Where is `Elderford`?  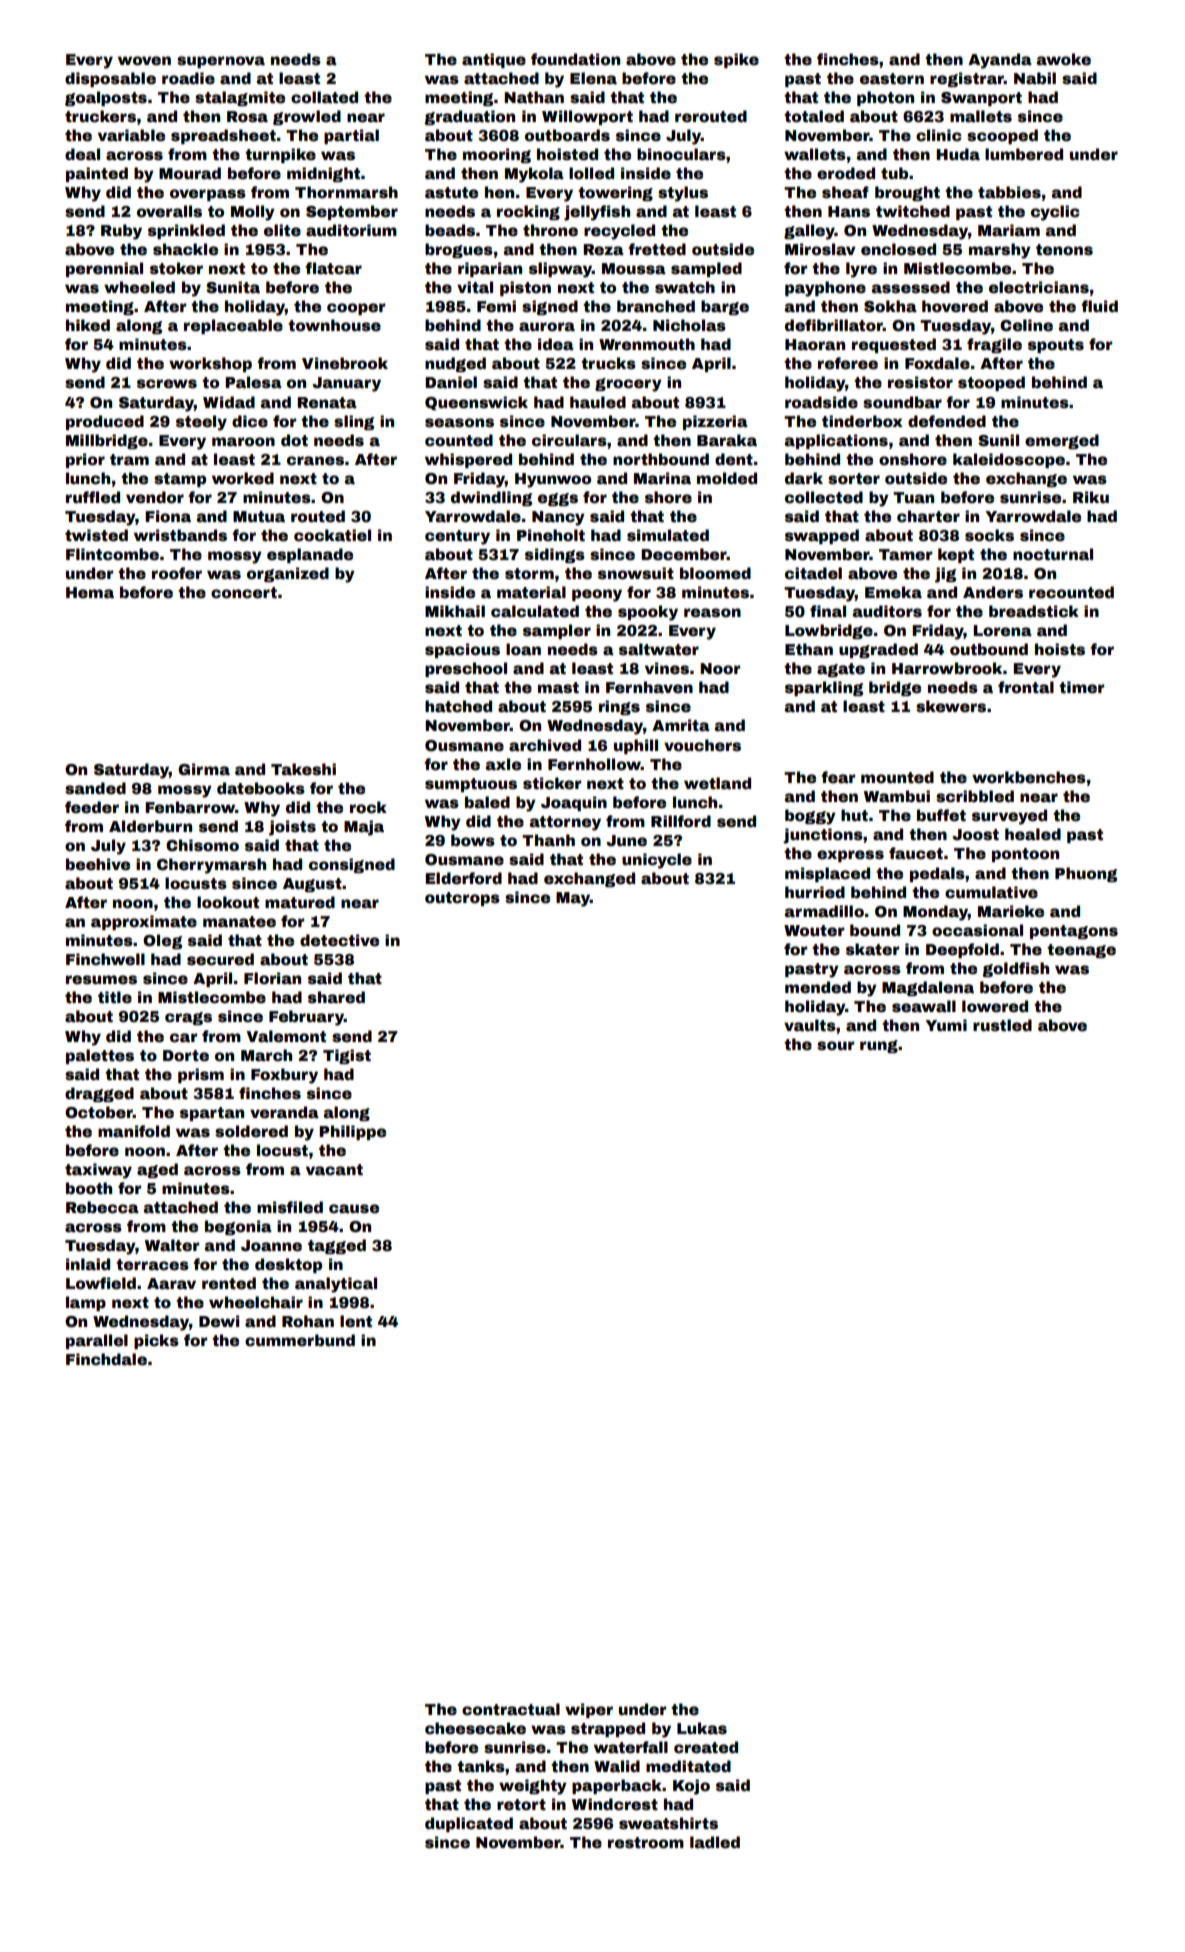 Elderford is located at coordinates (464, 878).
